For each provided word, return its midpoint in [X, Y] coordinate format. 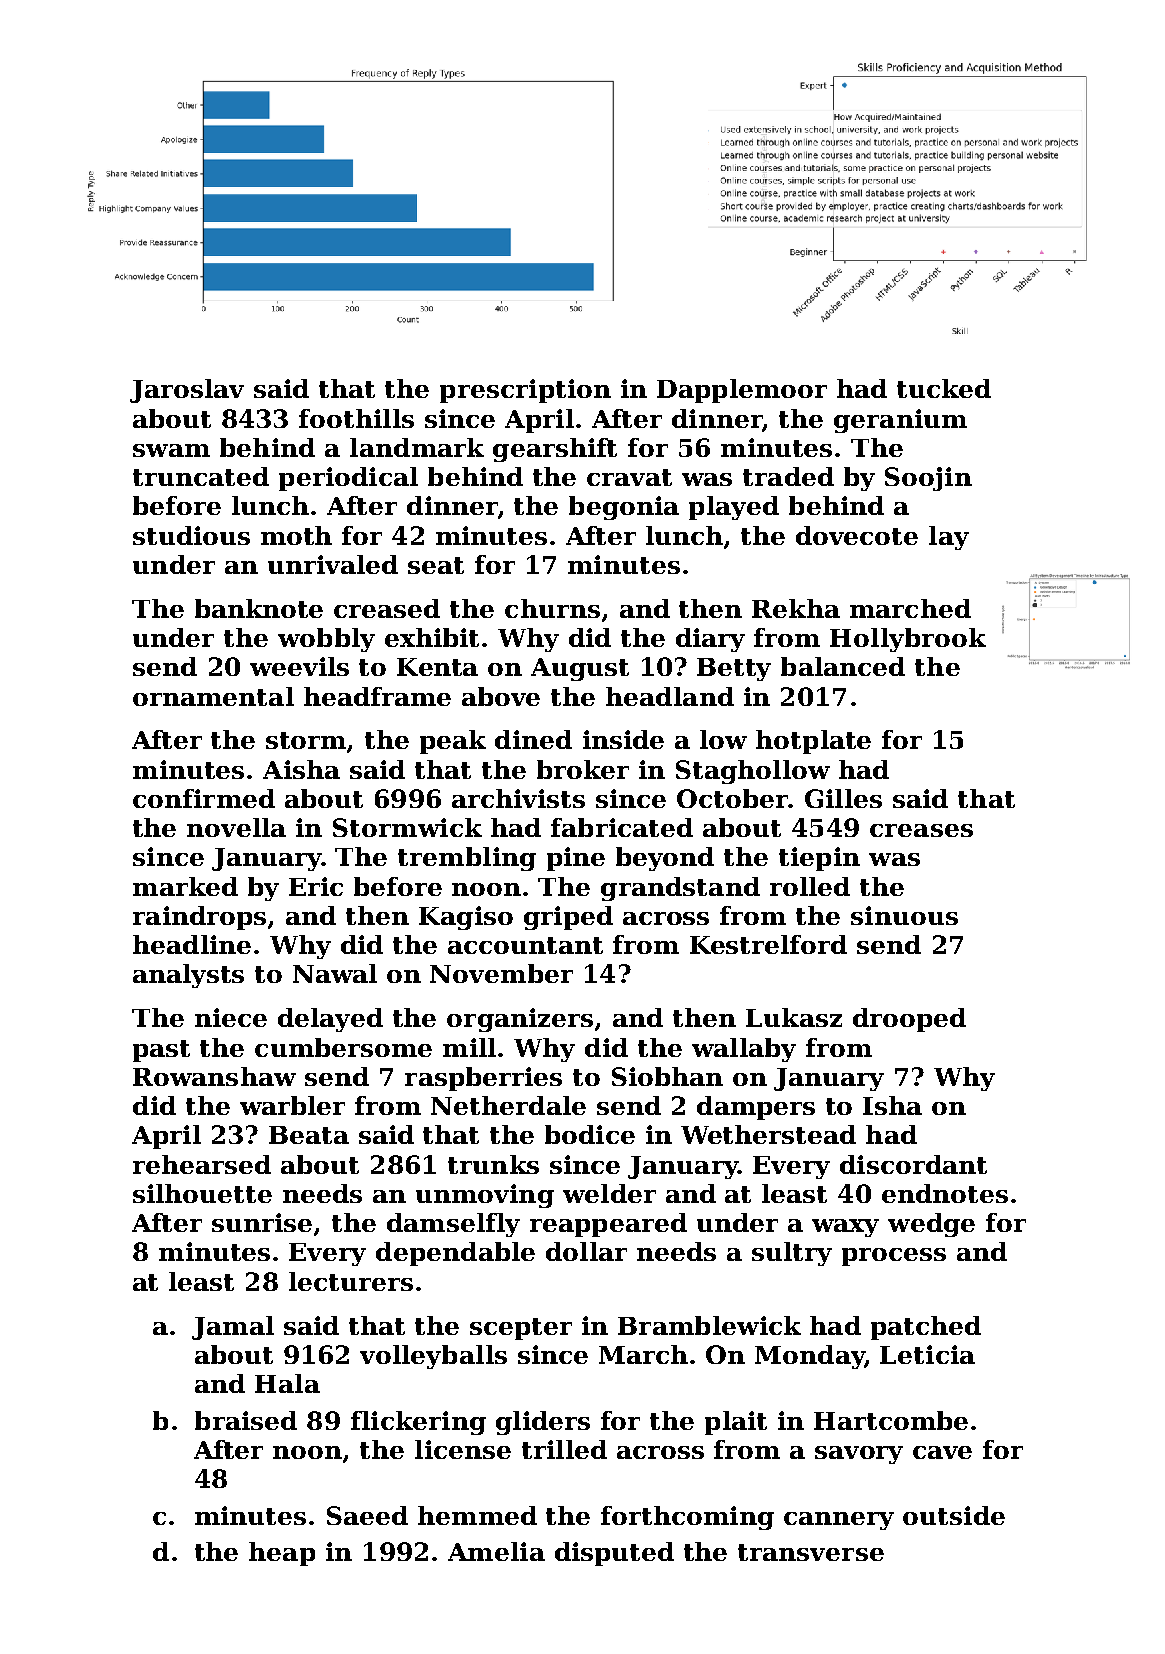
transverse [811, 1552]
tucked [944, 388]
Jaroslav [187, 391]
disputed [614, 1554]
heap [282, 1554]
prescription [525, 391]
